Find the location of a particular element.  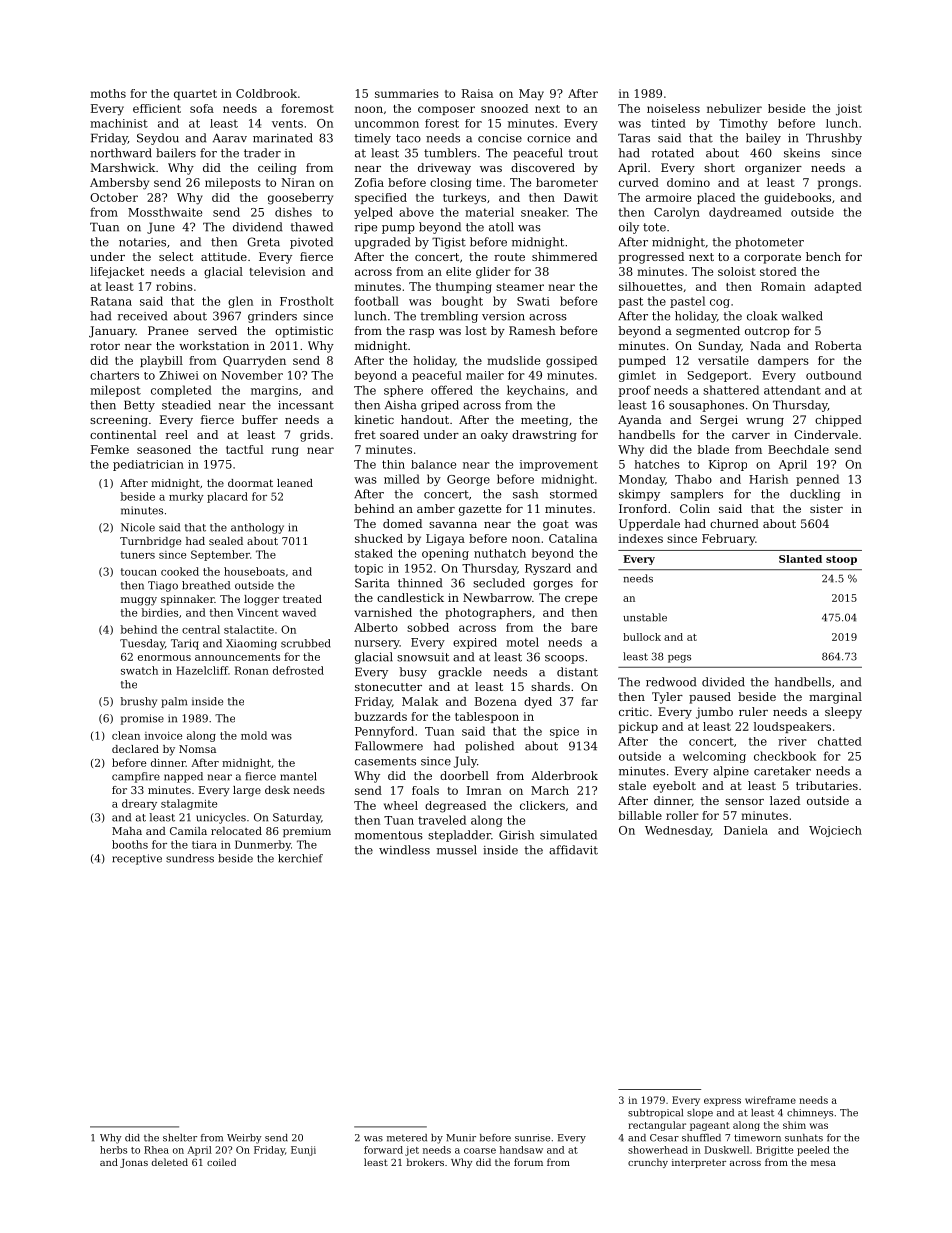

subtropical is located at coordinates (655, 1114).
